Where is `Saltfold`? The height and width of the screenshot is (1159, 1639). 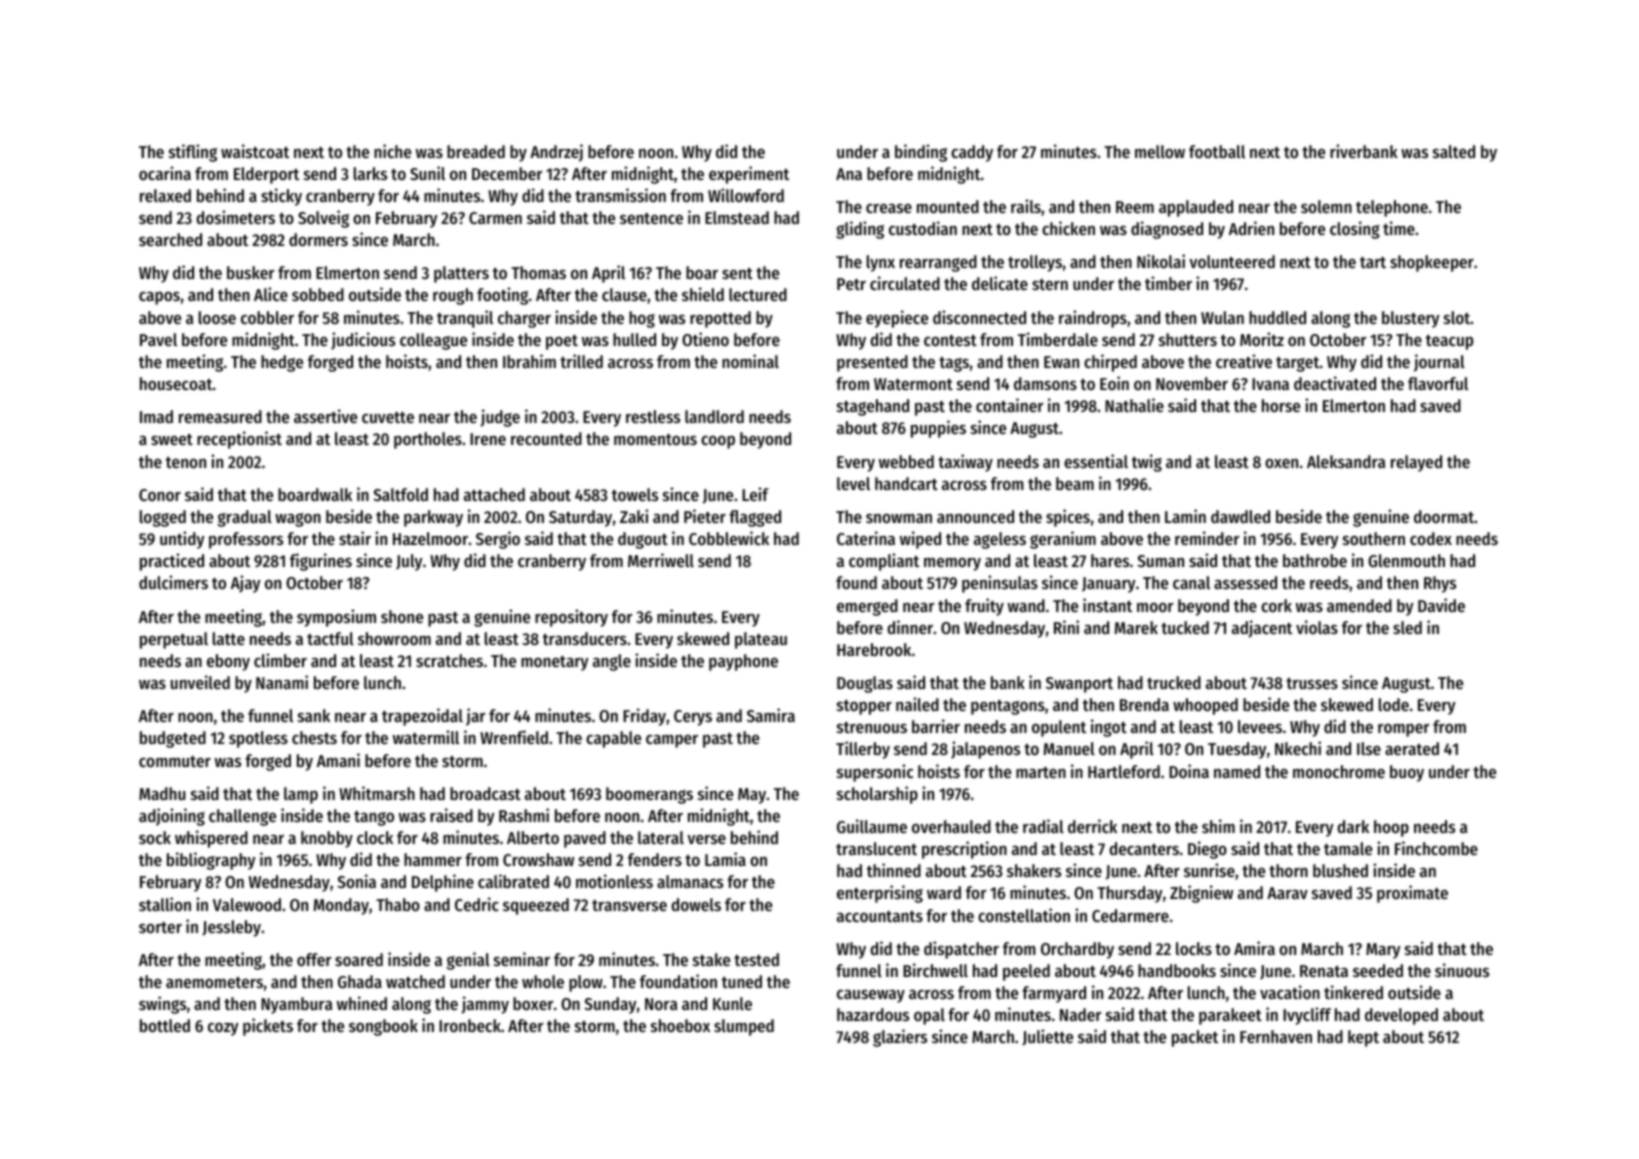
Saltfold is located at coordinates (400, 494).
